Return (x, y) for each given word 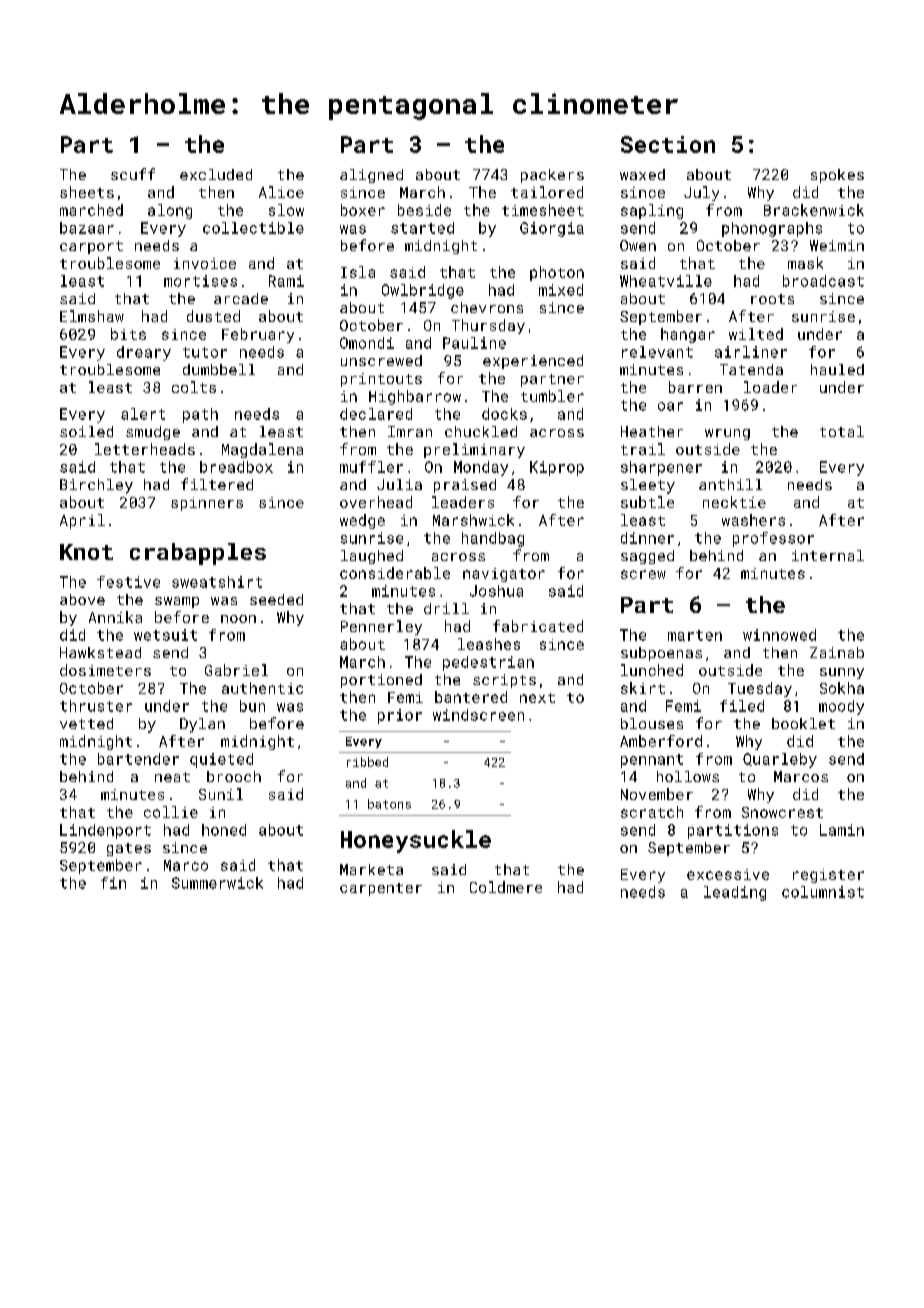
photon (557, 273)
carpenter (381, 889)
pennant (652, 761)
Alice (281, 192)
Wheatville (666, 281)
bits (128, 334)
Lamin (842, 830)
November (657, 794)
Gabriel (236, 670)
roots (772, 299)
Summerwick (217, 883)
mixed (561, 290)
